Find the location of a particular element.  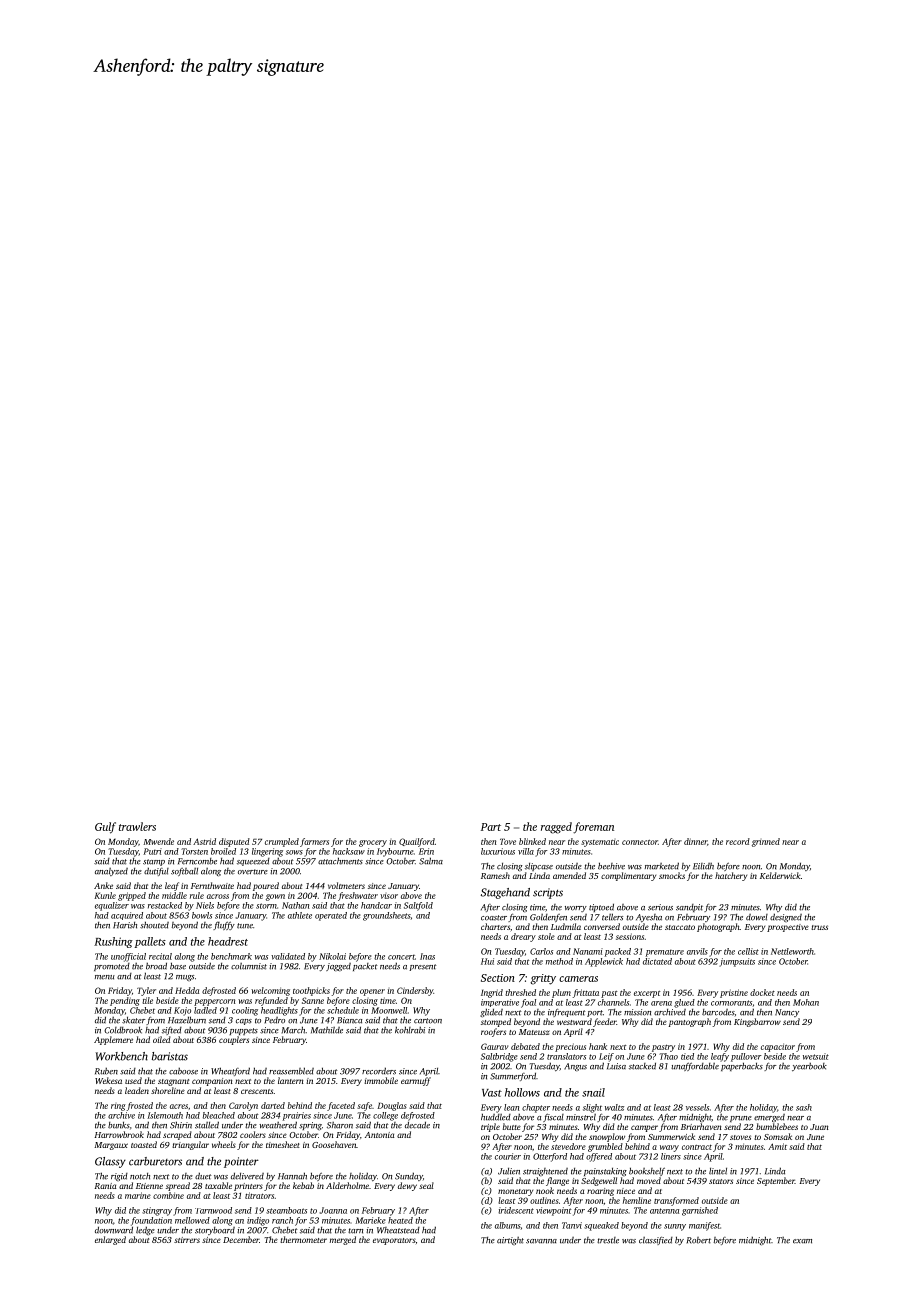

Harrowbrook is located at coordinates (119, 1134).
